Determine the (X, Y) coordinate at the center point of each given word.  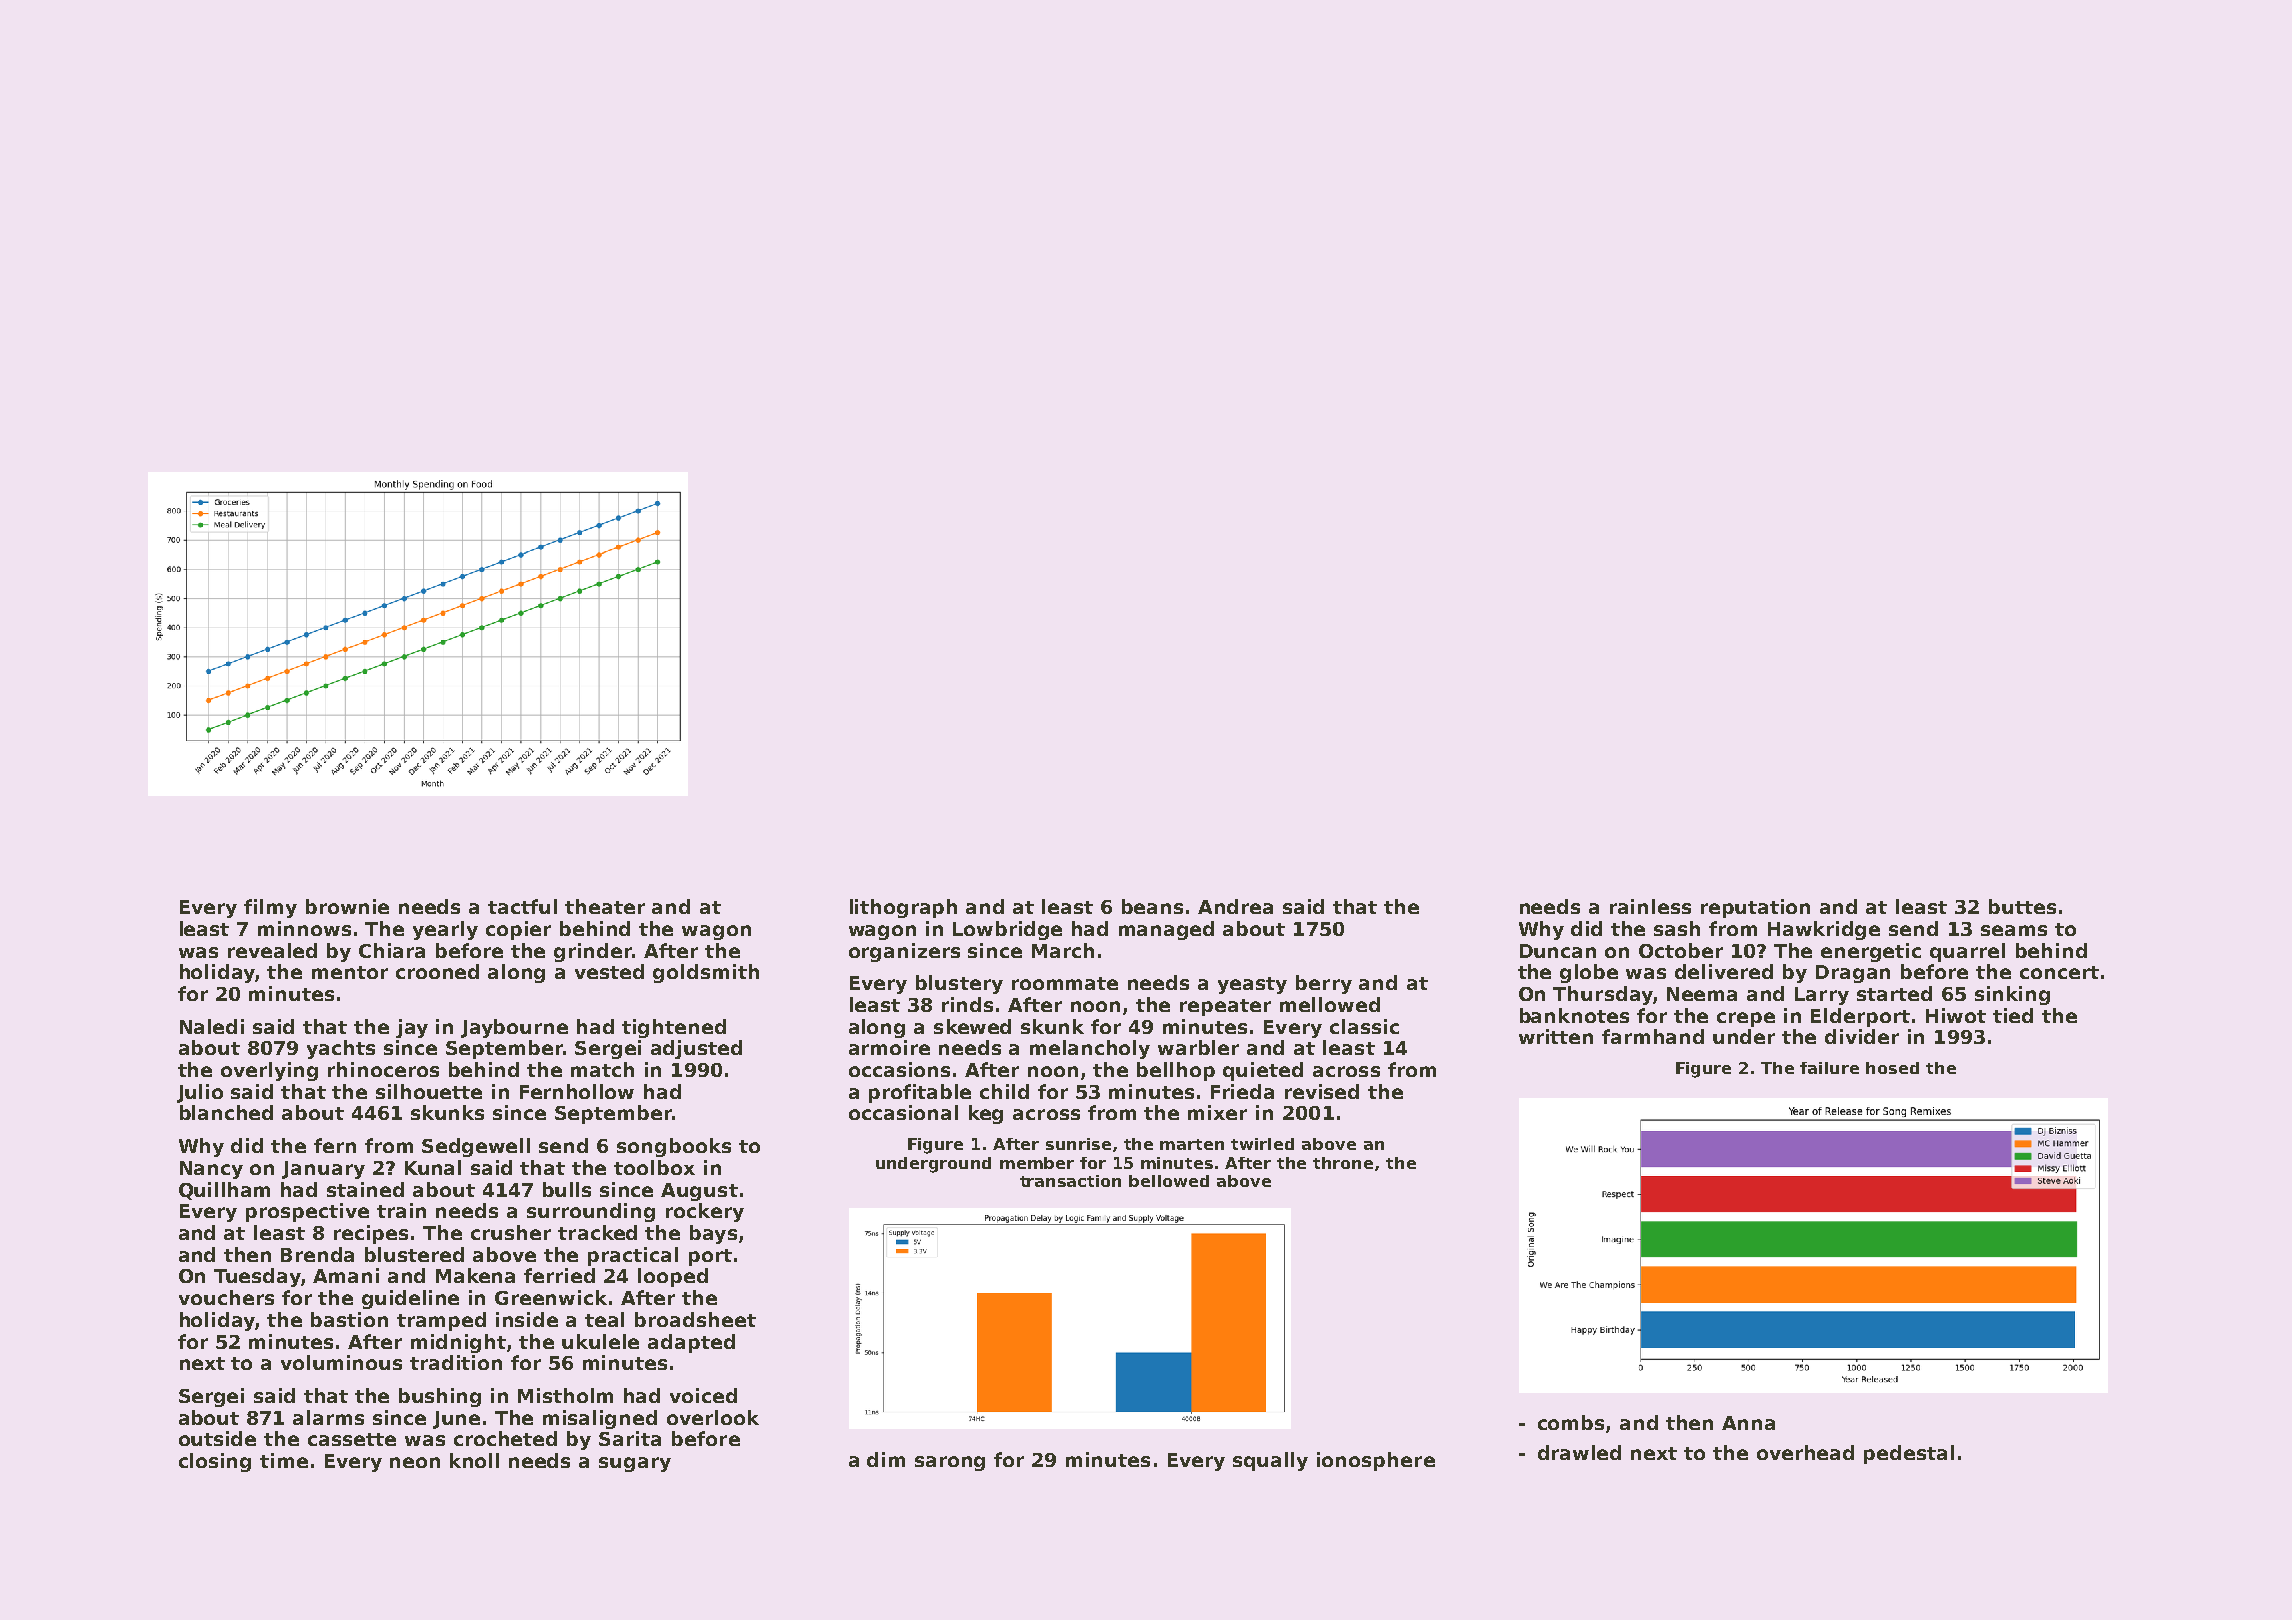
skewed (972, 1026)
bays (713, 1234)
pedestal (1909, 1454)
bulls (567, 1189)
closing (215, 1462)
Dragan (1853, 974)
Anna (1748, 1423)
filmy (270, 908)
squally (1270, 1461)
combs (1571, 1422)
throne (1343, 1163)
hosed (1892, 1068)
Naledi (212, 1026)
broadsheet (695, 1319)
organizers (904, 952)
